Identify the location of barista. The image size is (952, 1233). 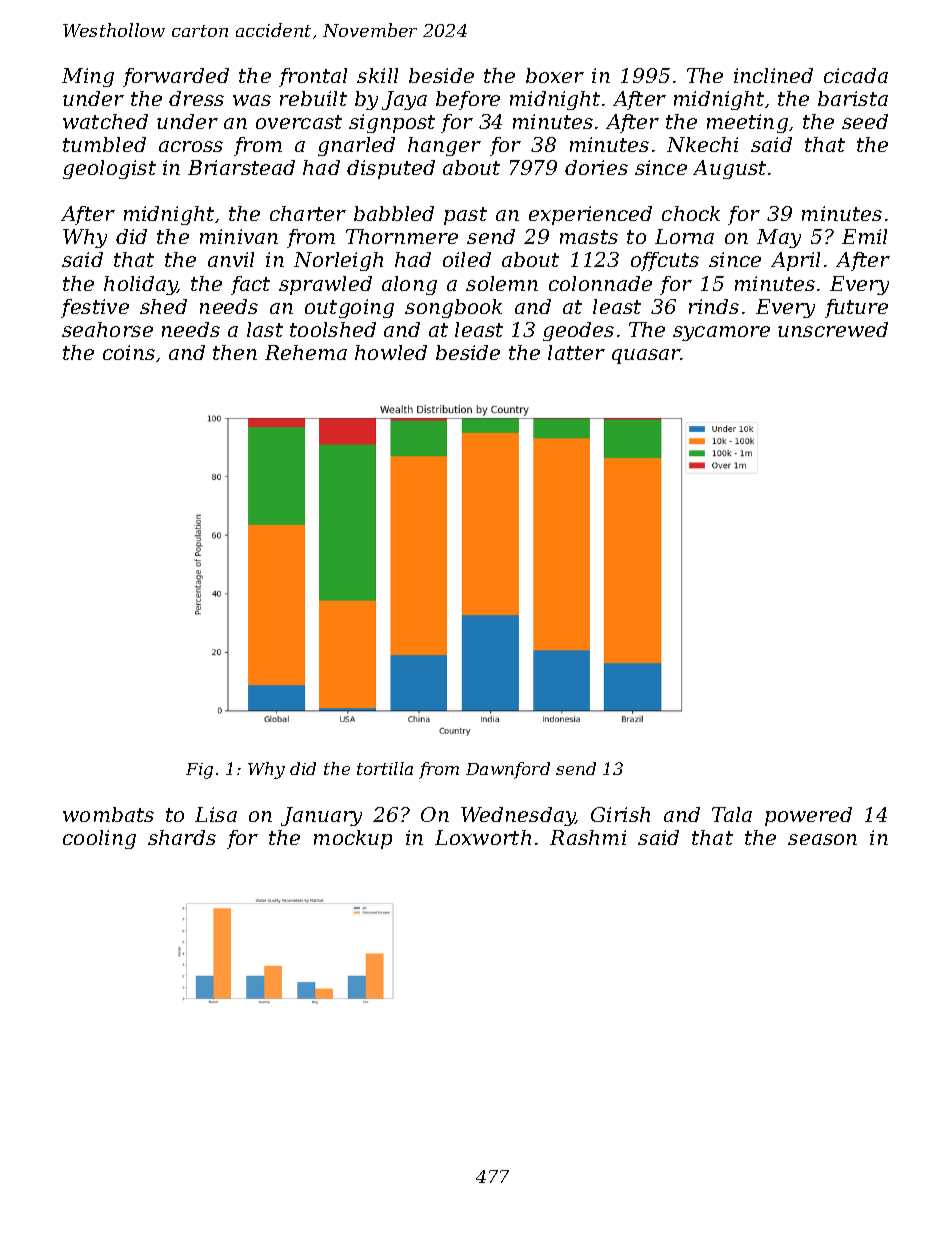
(853, 98).
